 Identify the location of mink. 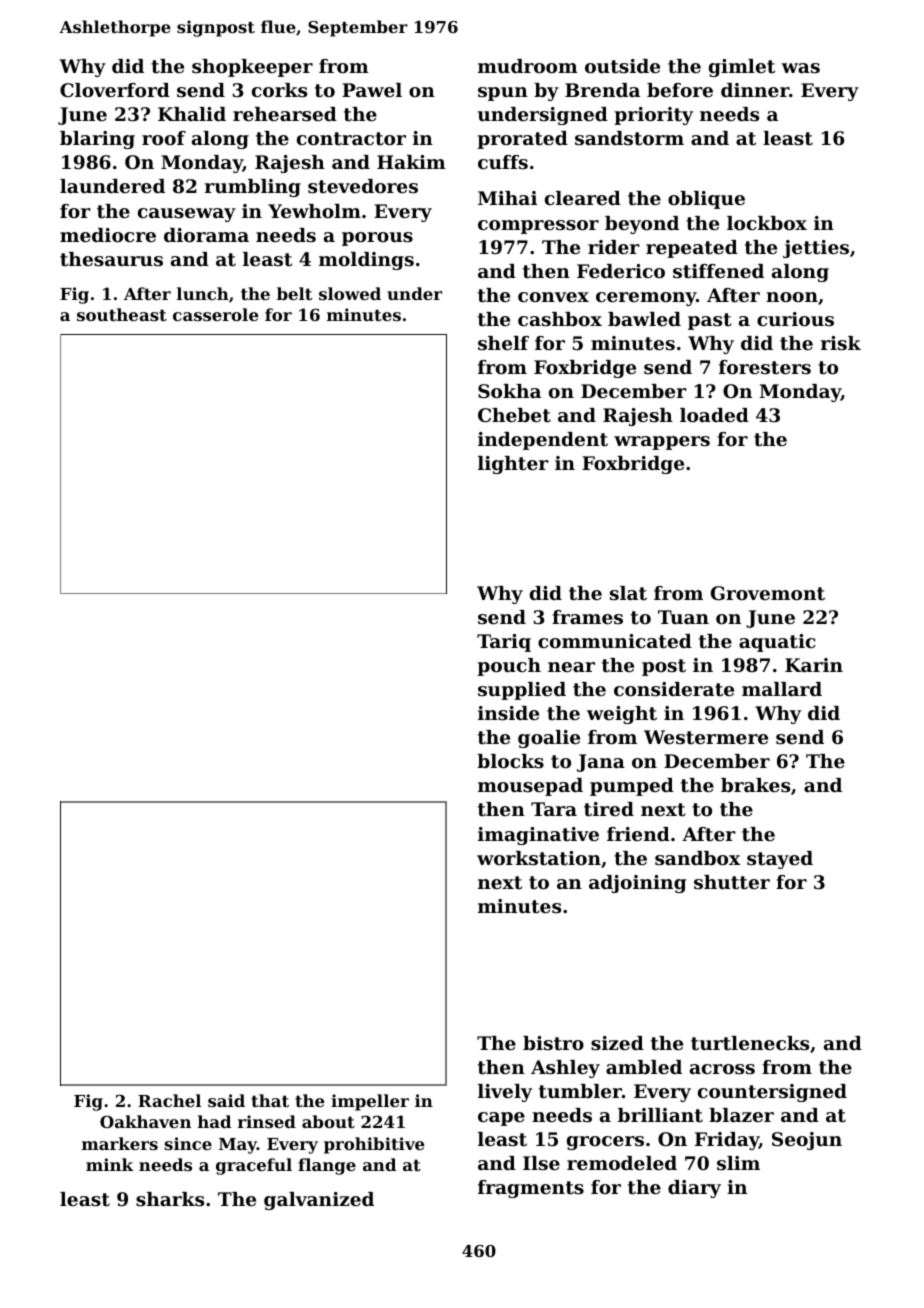
(110, 1164).
